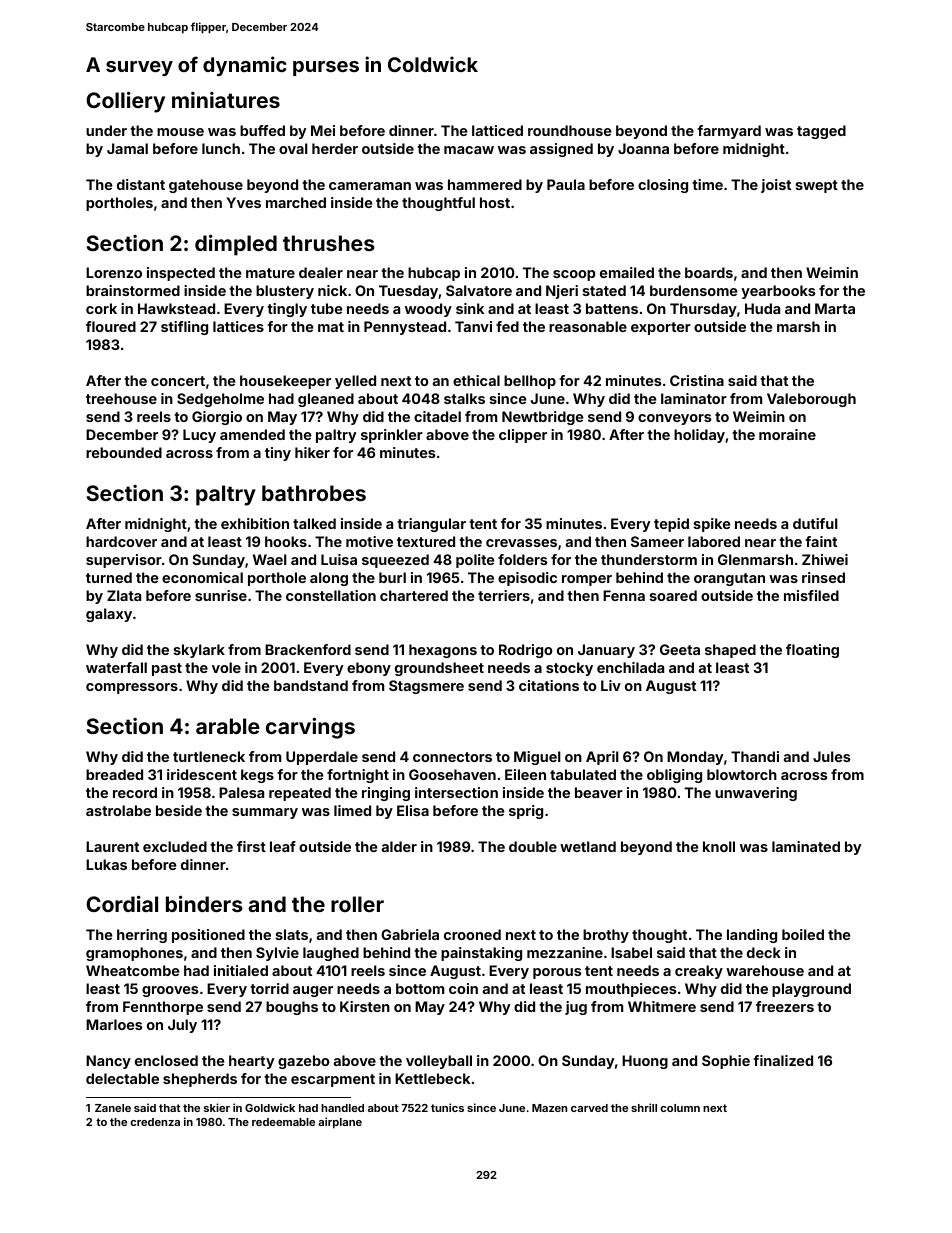 This image has height=1233, width=952. I want to click on leaf, so click(283, 846).
